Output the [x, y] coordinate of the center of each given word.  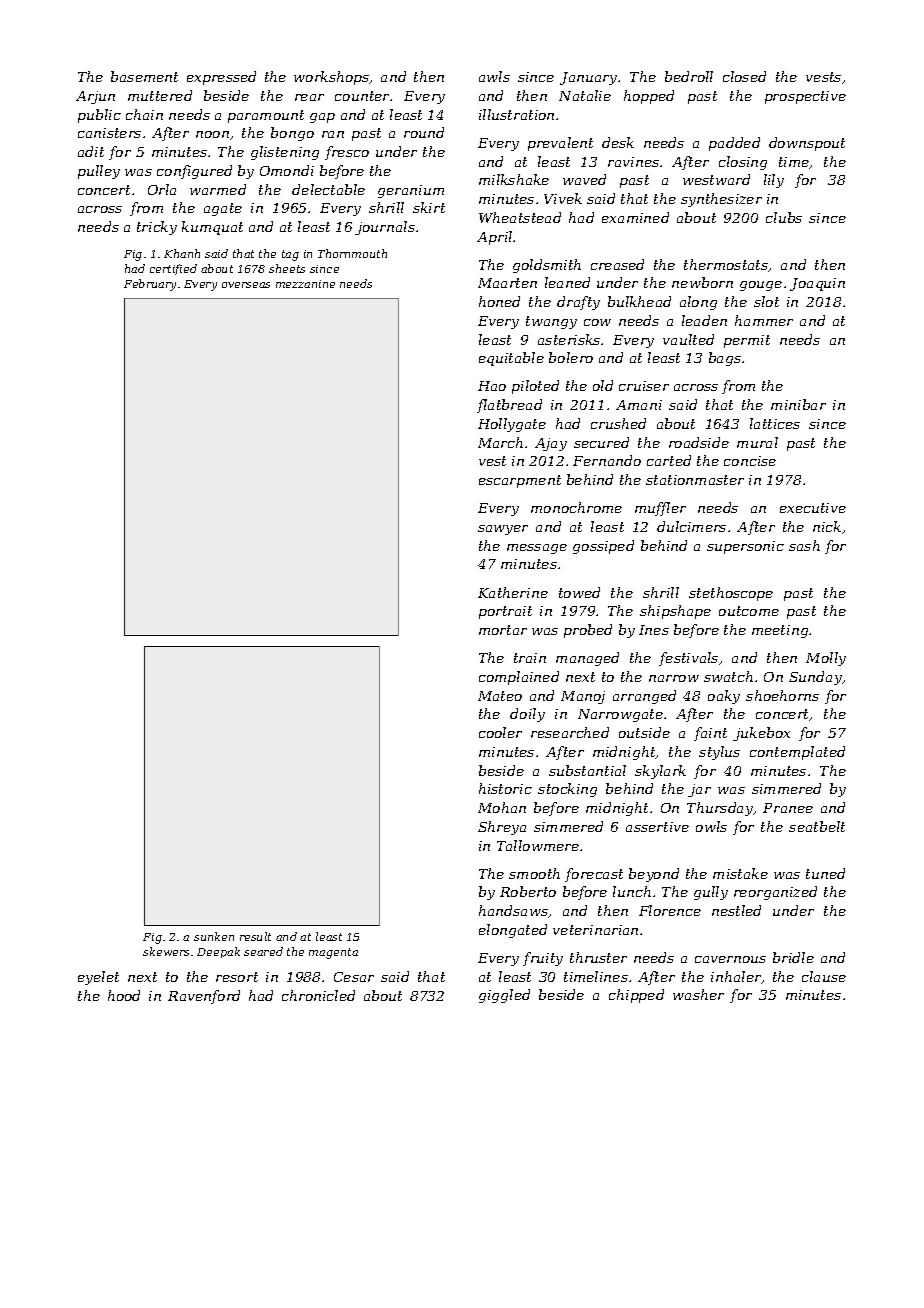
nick [827, 526]
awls [494, 76]
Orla [162, 189]
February [150, 285]
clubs [784, 217]
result [255, 936]
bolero [571, 357]
